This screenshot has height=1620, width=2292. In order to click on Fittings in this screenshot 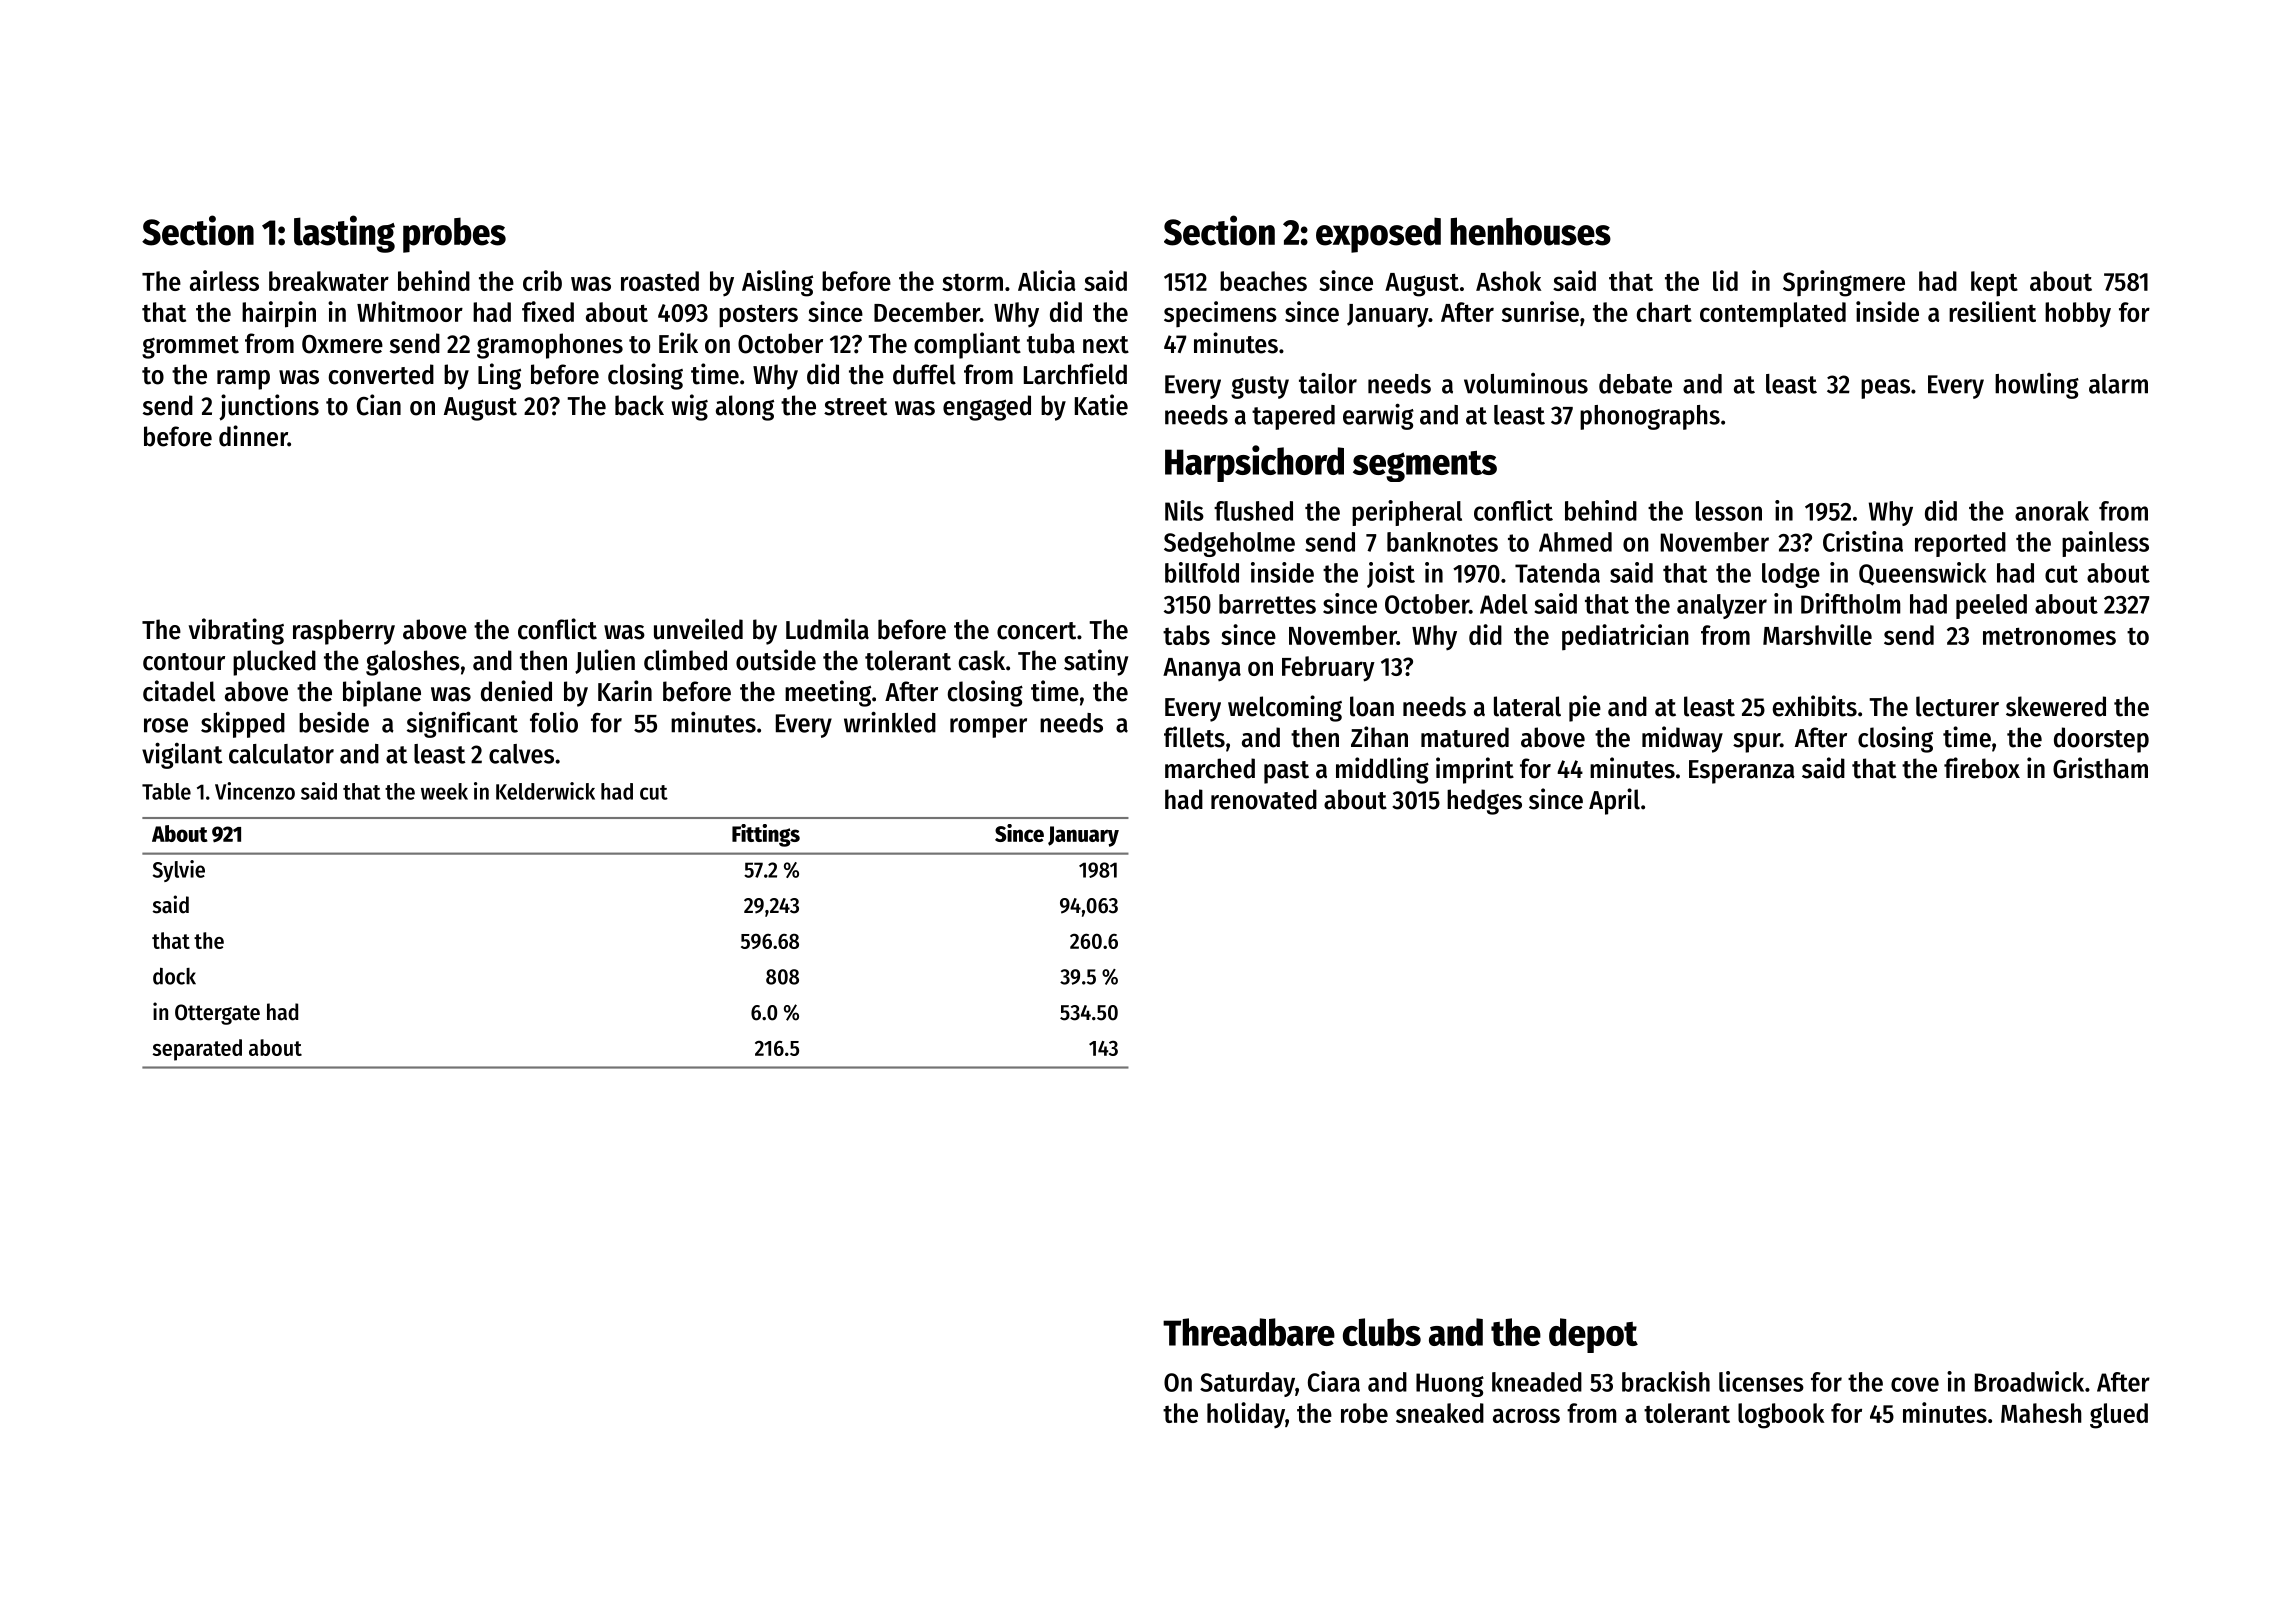, I will do `click(766, 835)`.
